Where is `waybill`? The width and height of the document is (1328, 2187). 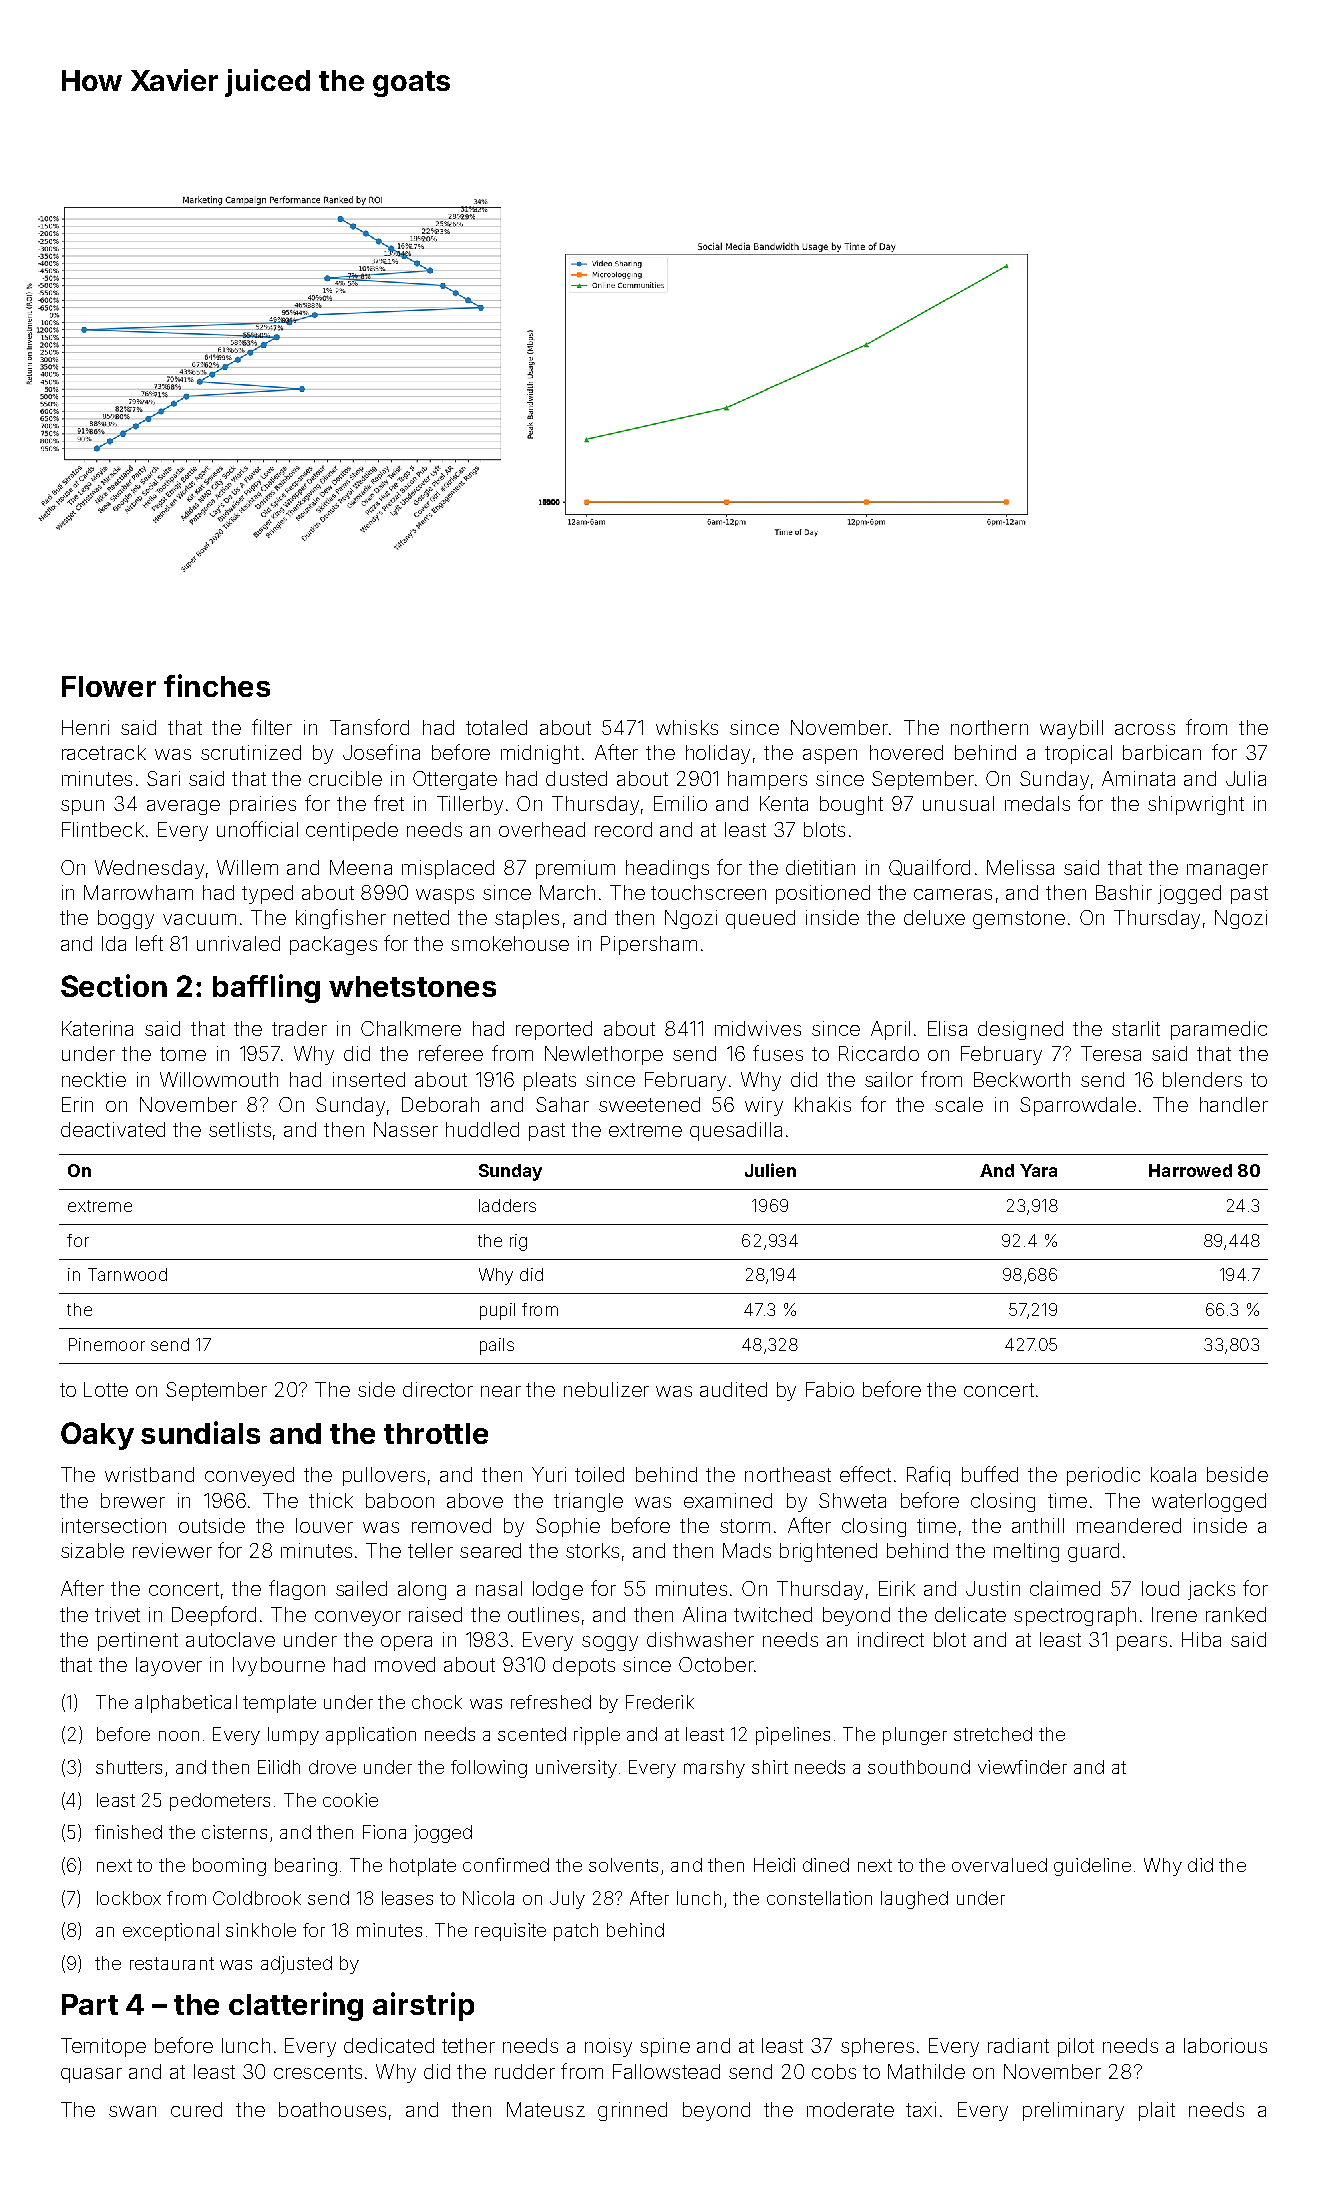
waybill is located at coordinates (1071, 729).
